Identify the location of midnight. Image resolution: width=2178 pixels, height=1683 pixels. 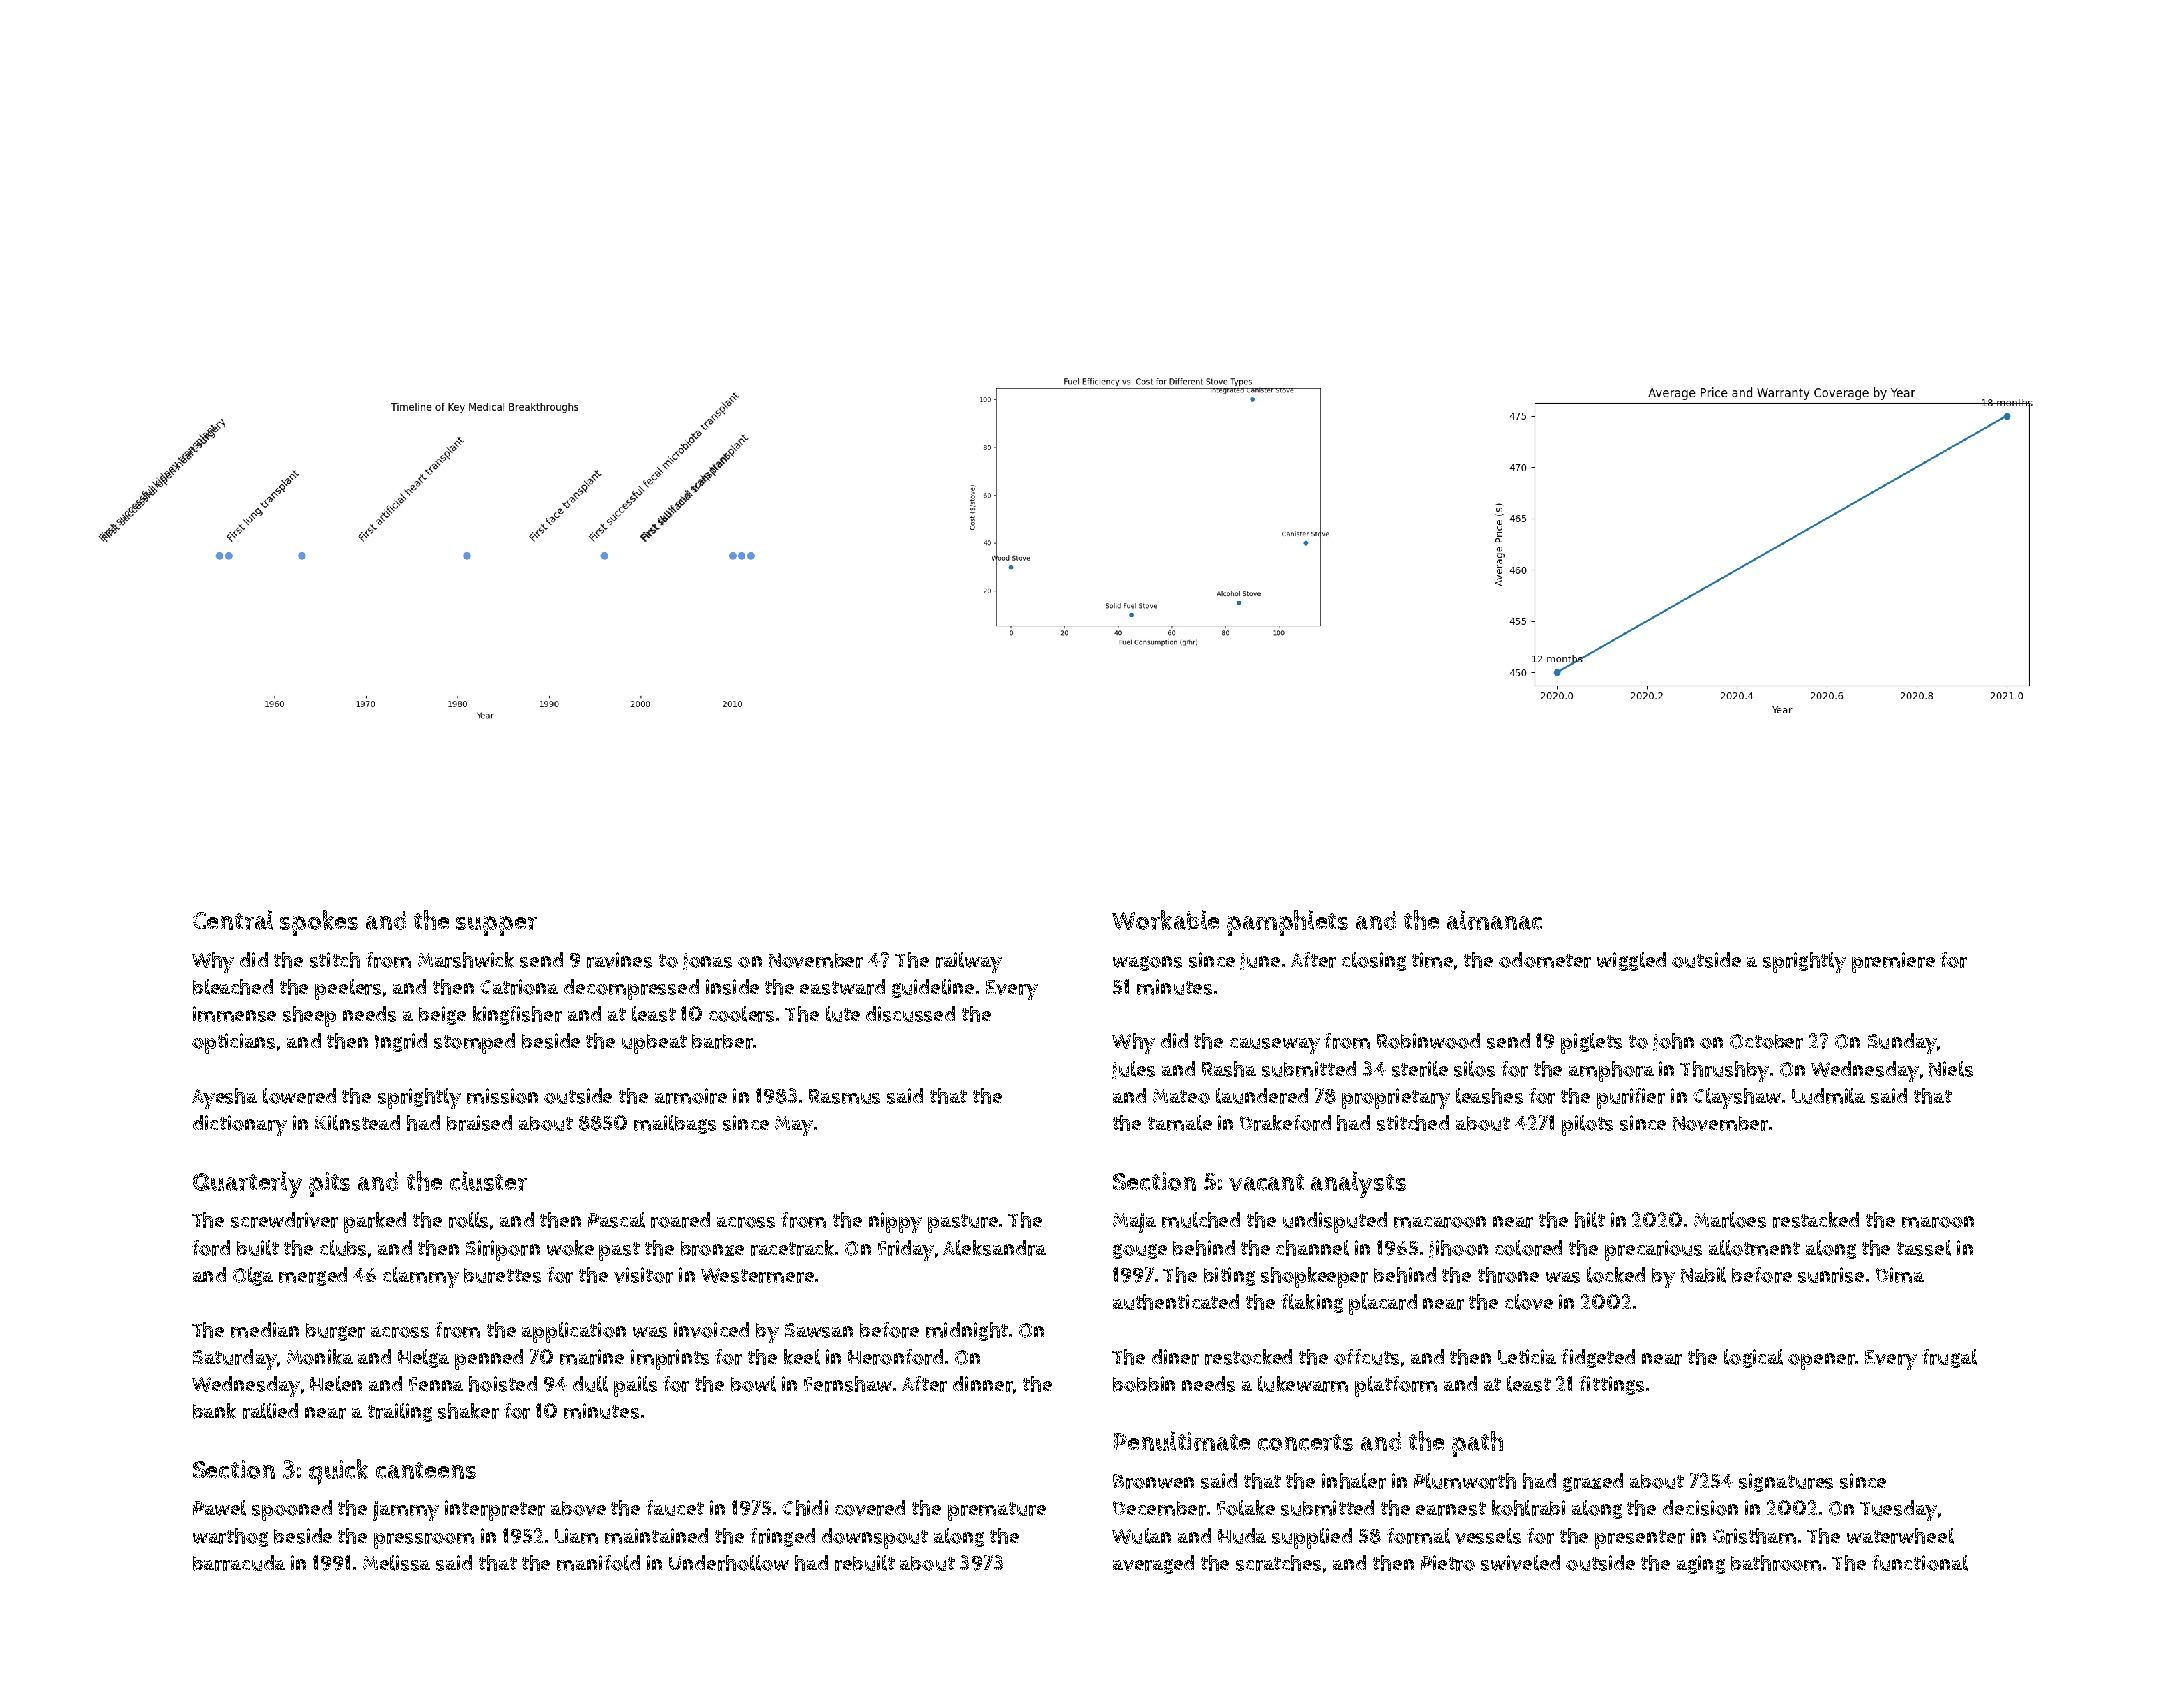
(967, 1331).
